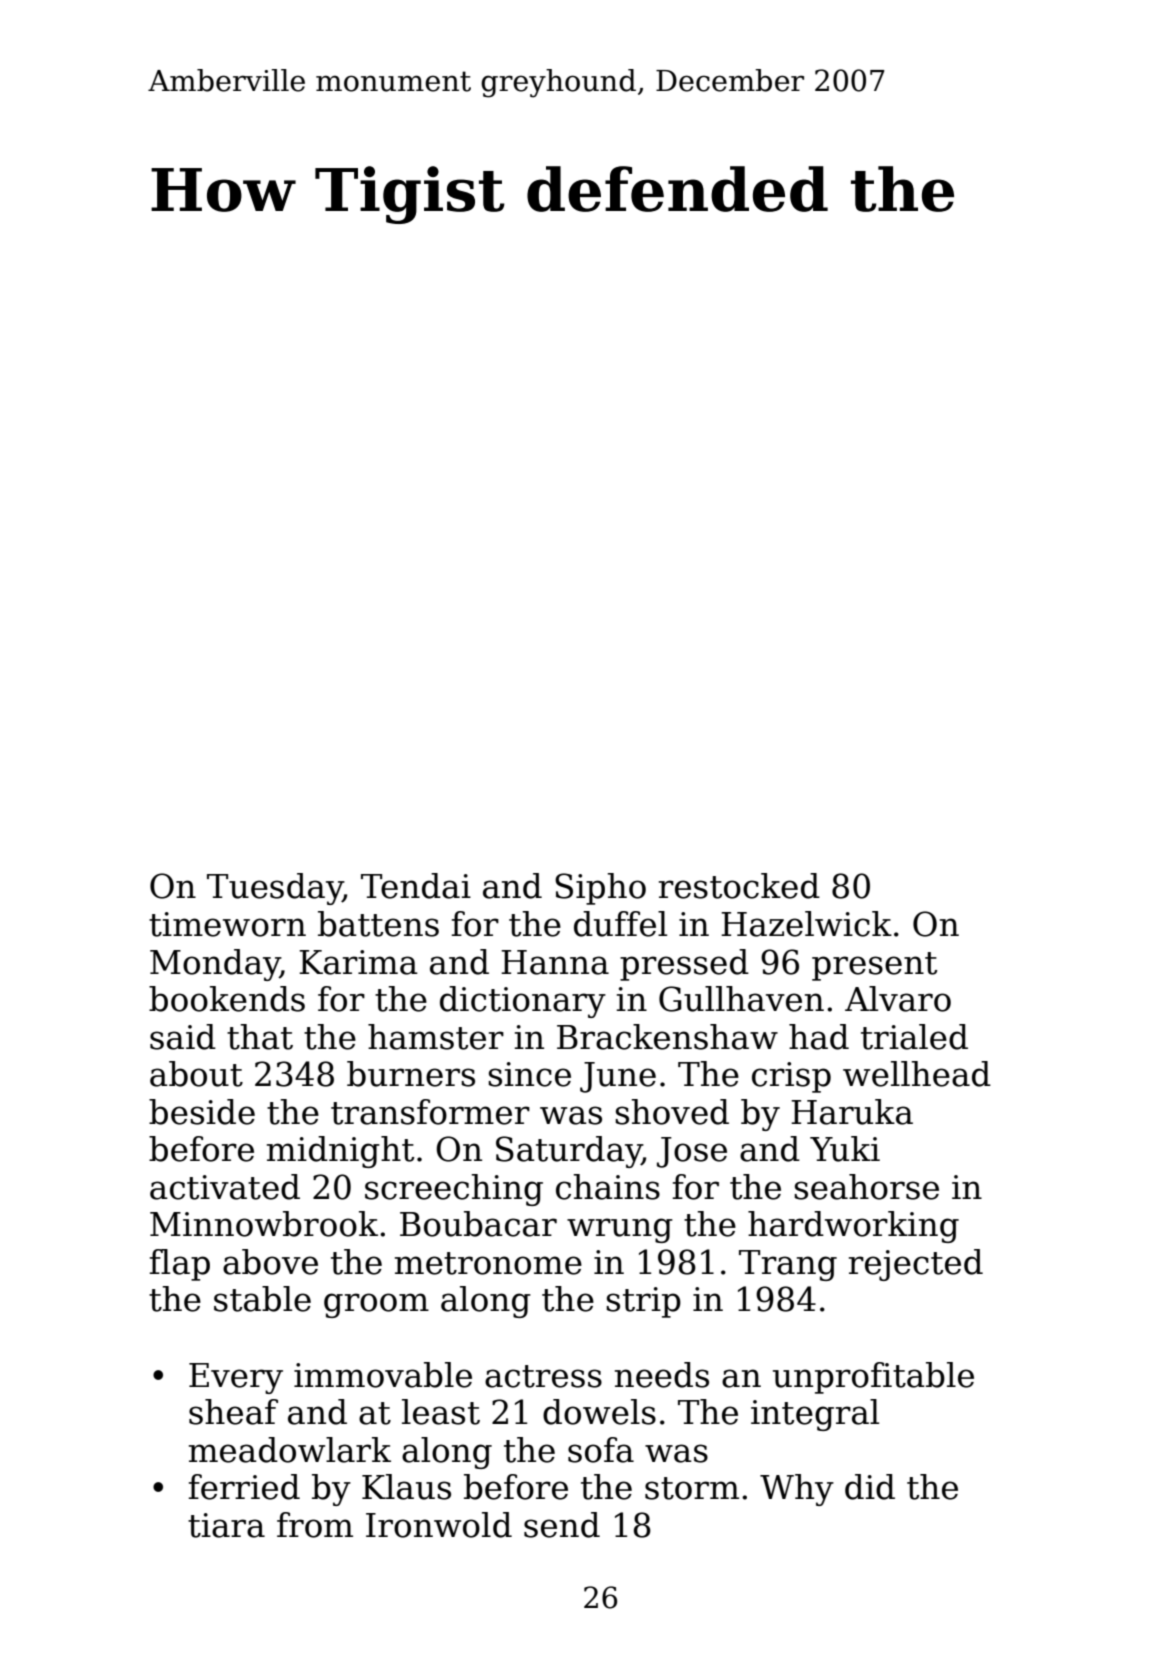 The width and height of the screenshot is (1165, 1654). I want to click on sheaf, so click(233, 1412).
